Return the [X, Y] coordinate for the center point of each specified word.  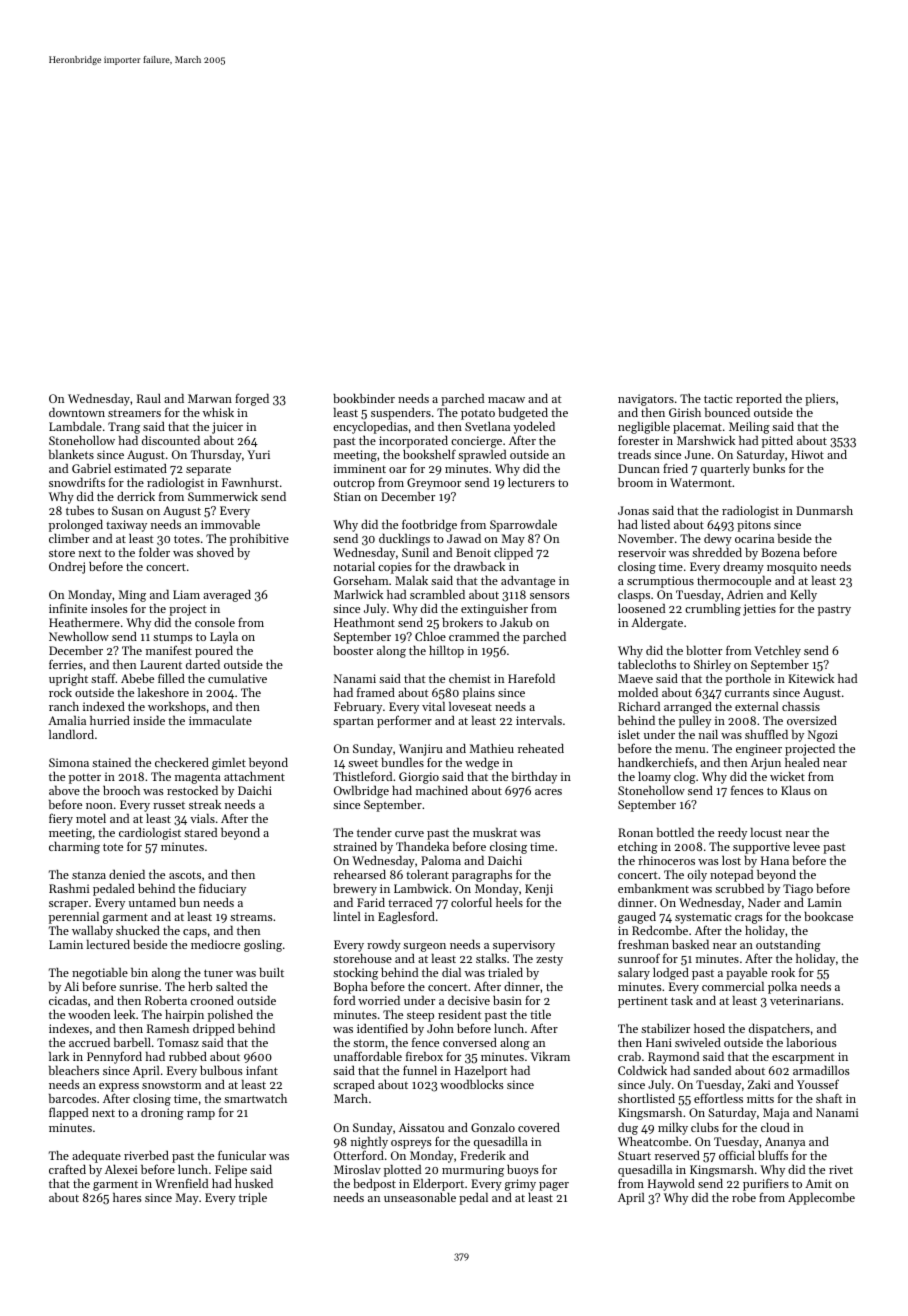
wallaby [92, 932]
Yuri [258, 454]
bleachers [74, 1070]
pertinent [643, 1002]
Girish [685, 412]
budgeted [523, 413]
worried [379, 1000]
